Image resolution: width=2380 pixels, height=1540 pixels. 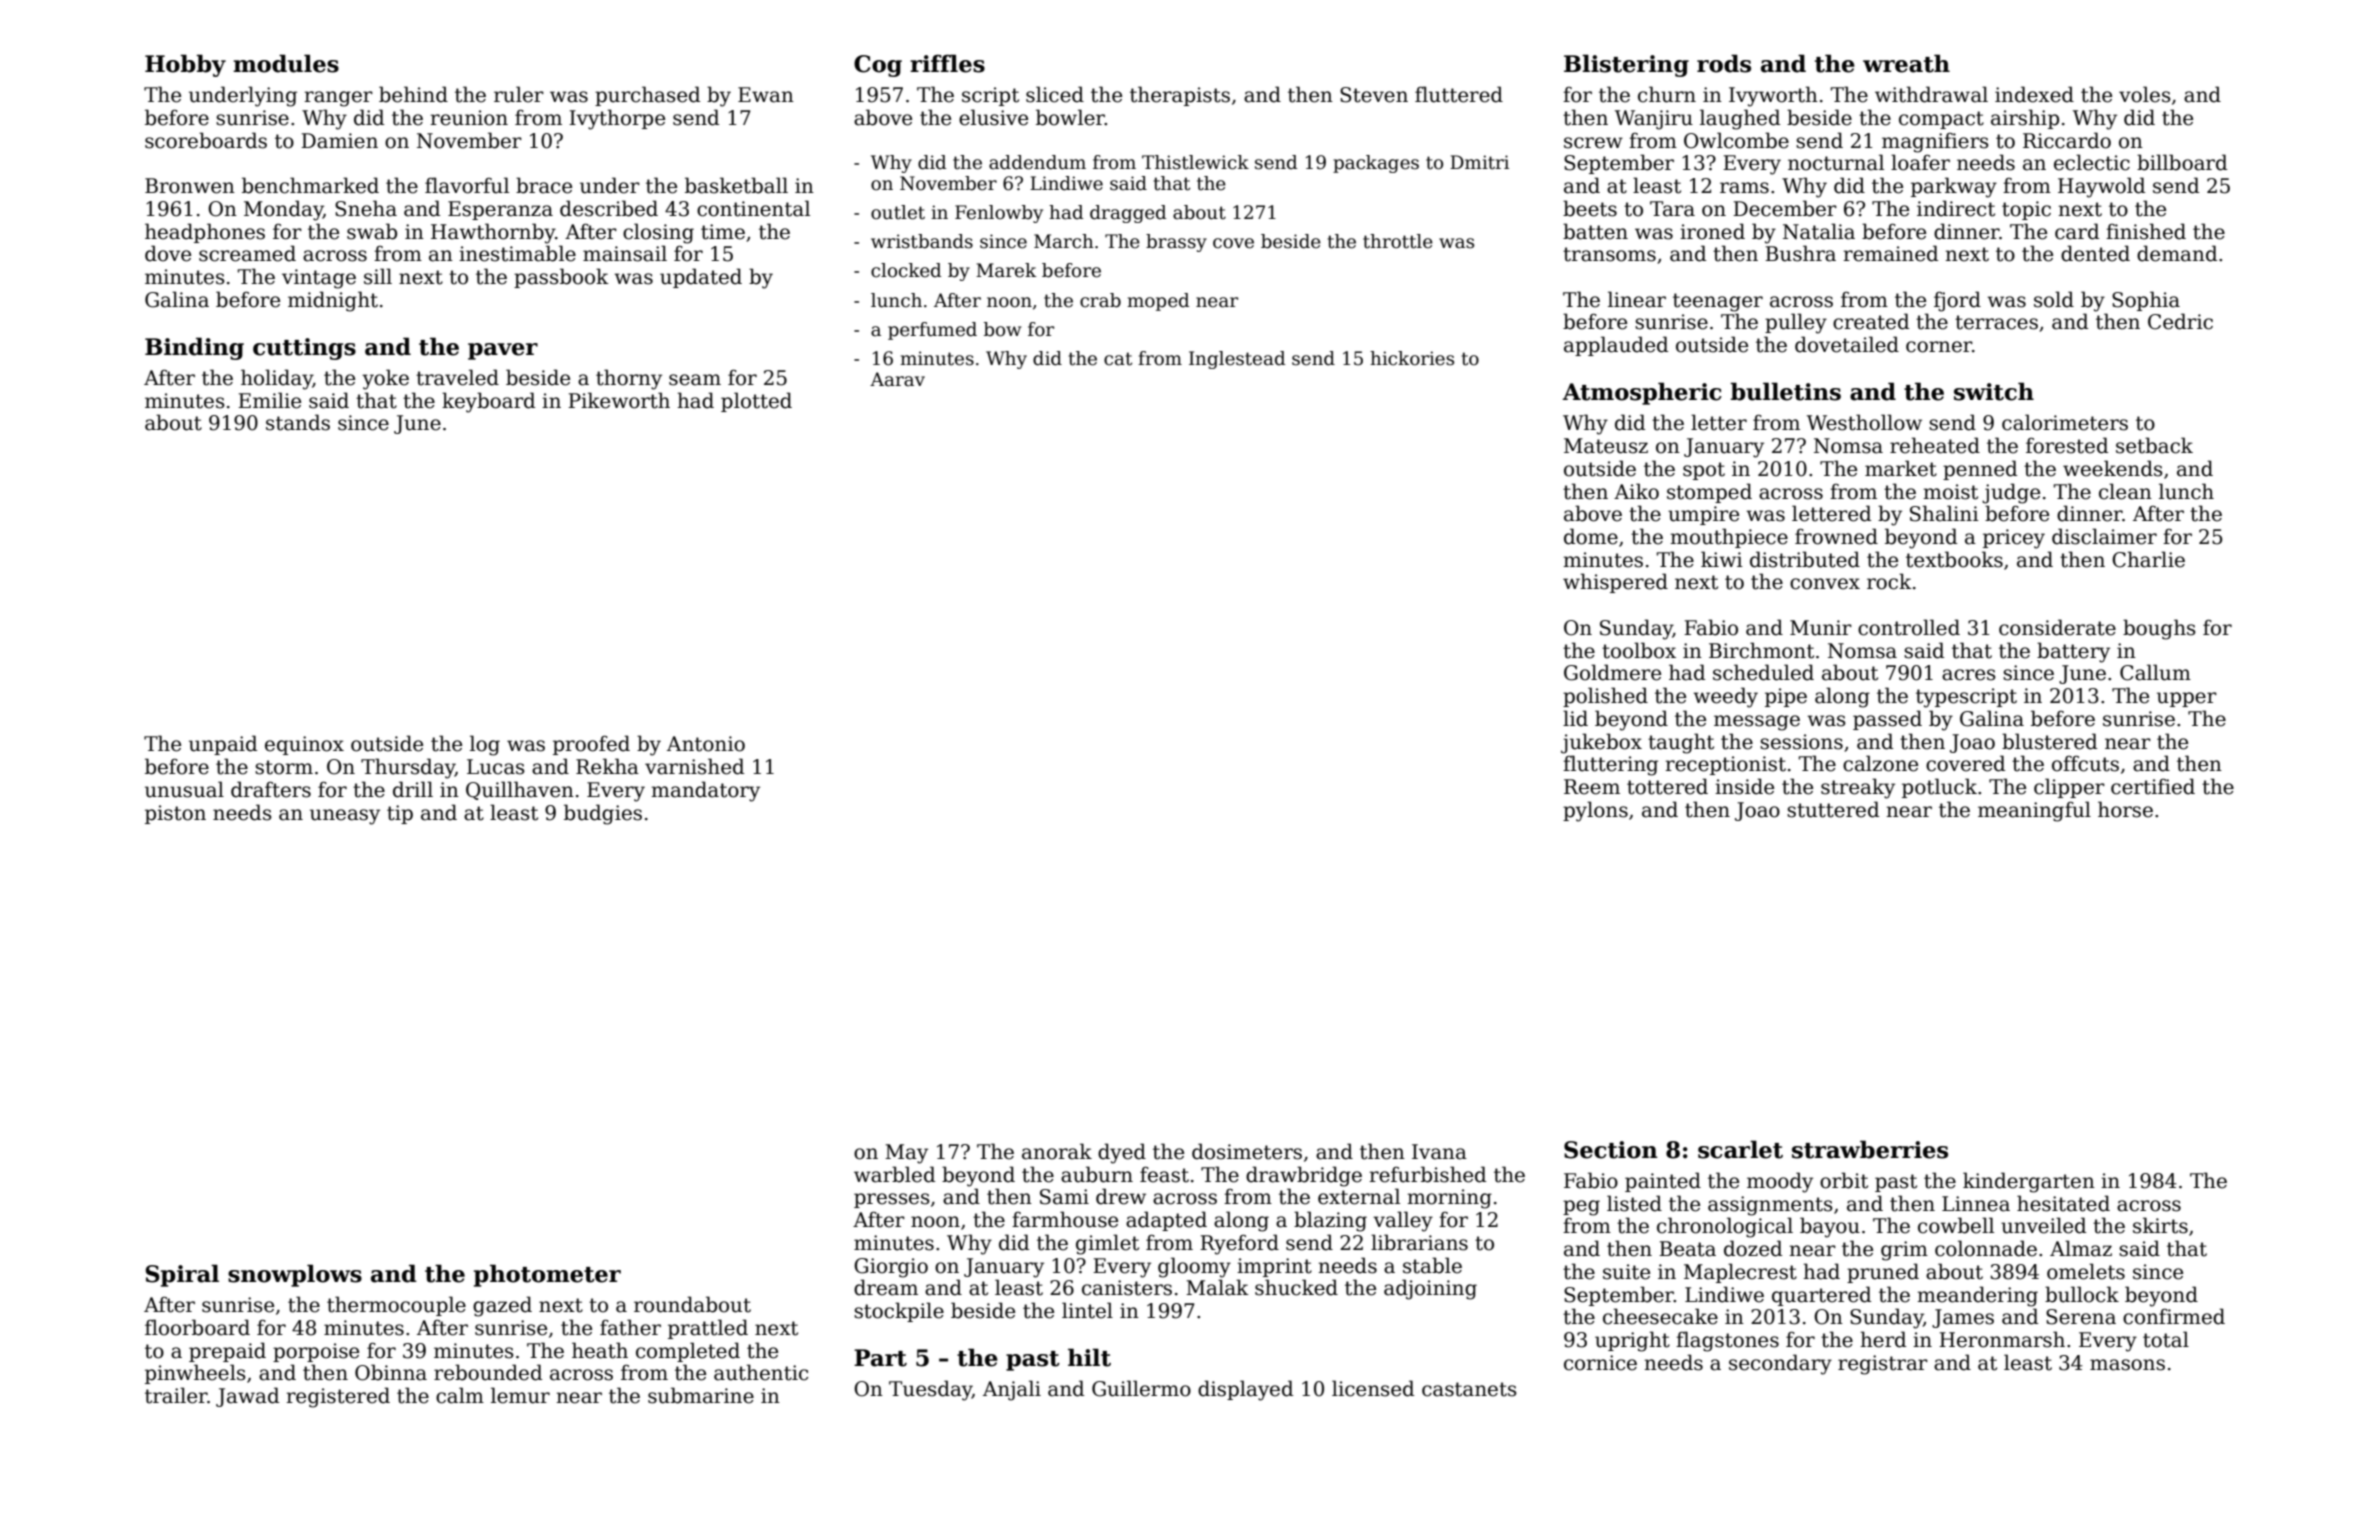 I want to click on Goldmere, so click(x=1612, y=672).
